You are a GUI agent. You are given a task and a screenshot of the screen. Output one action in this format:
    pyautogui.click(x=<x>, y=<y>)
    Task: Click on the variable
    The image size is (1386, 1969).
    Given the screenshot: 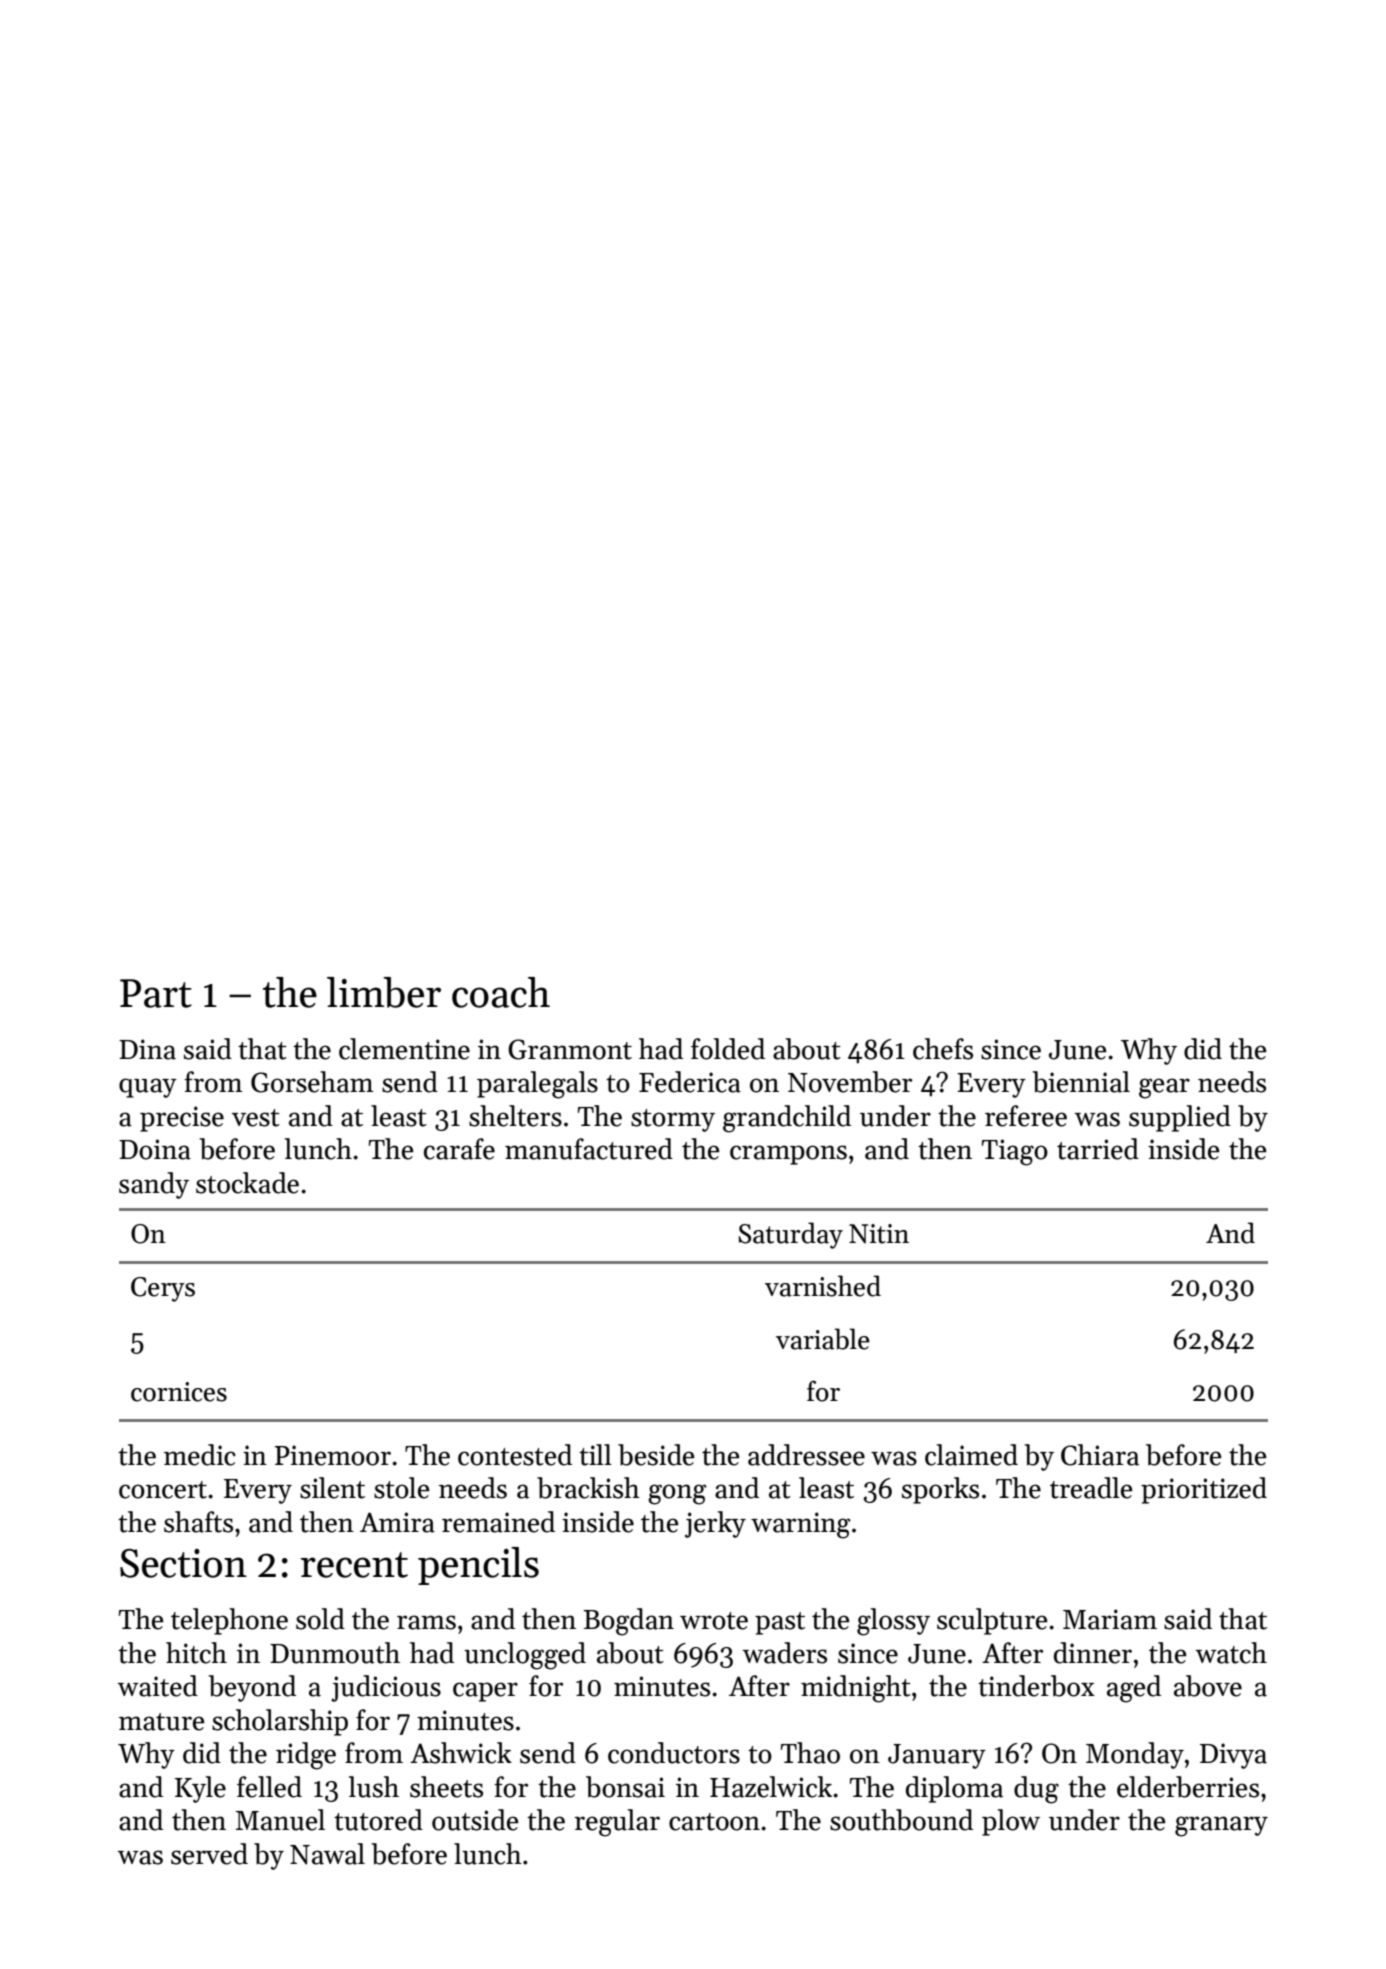 What is the action you would take?
    pyautogui.click(x=823, y=1339)
